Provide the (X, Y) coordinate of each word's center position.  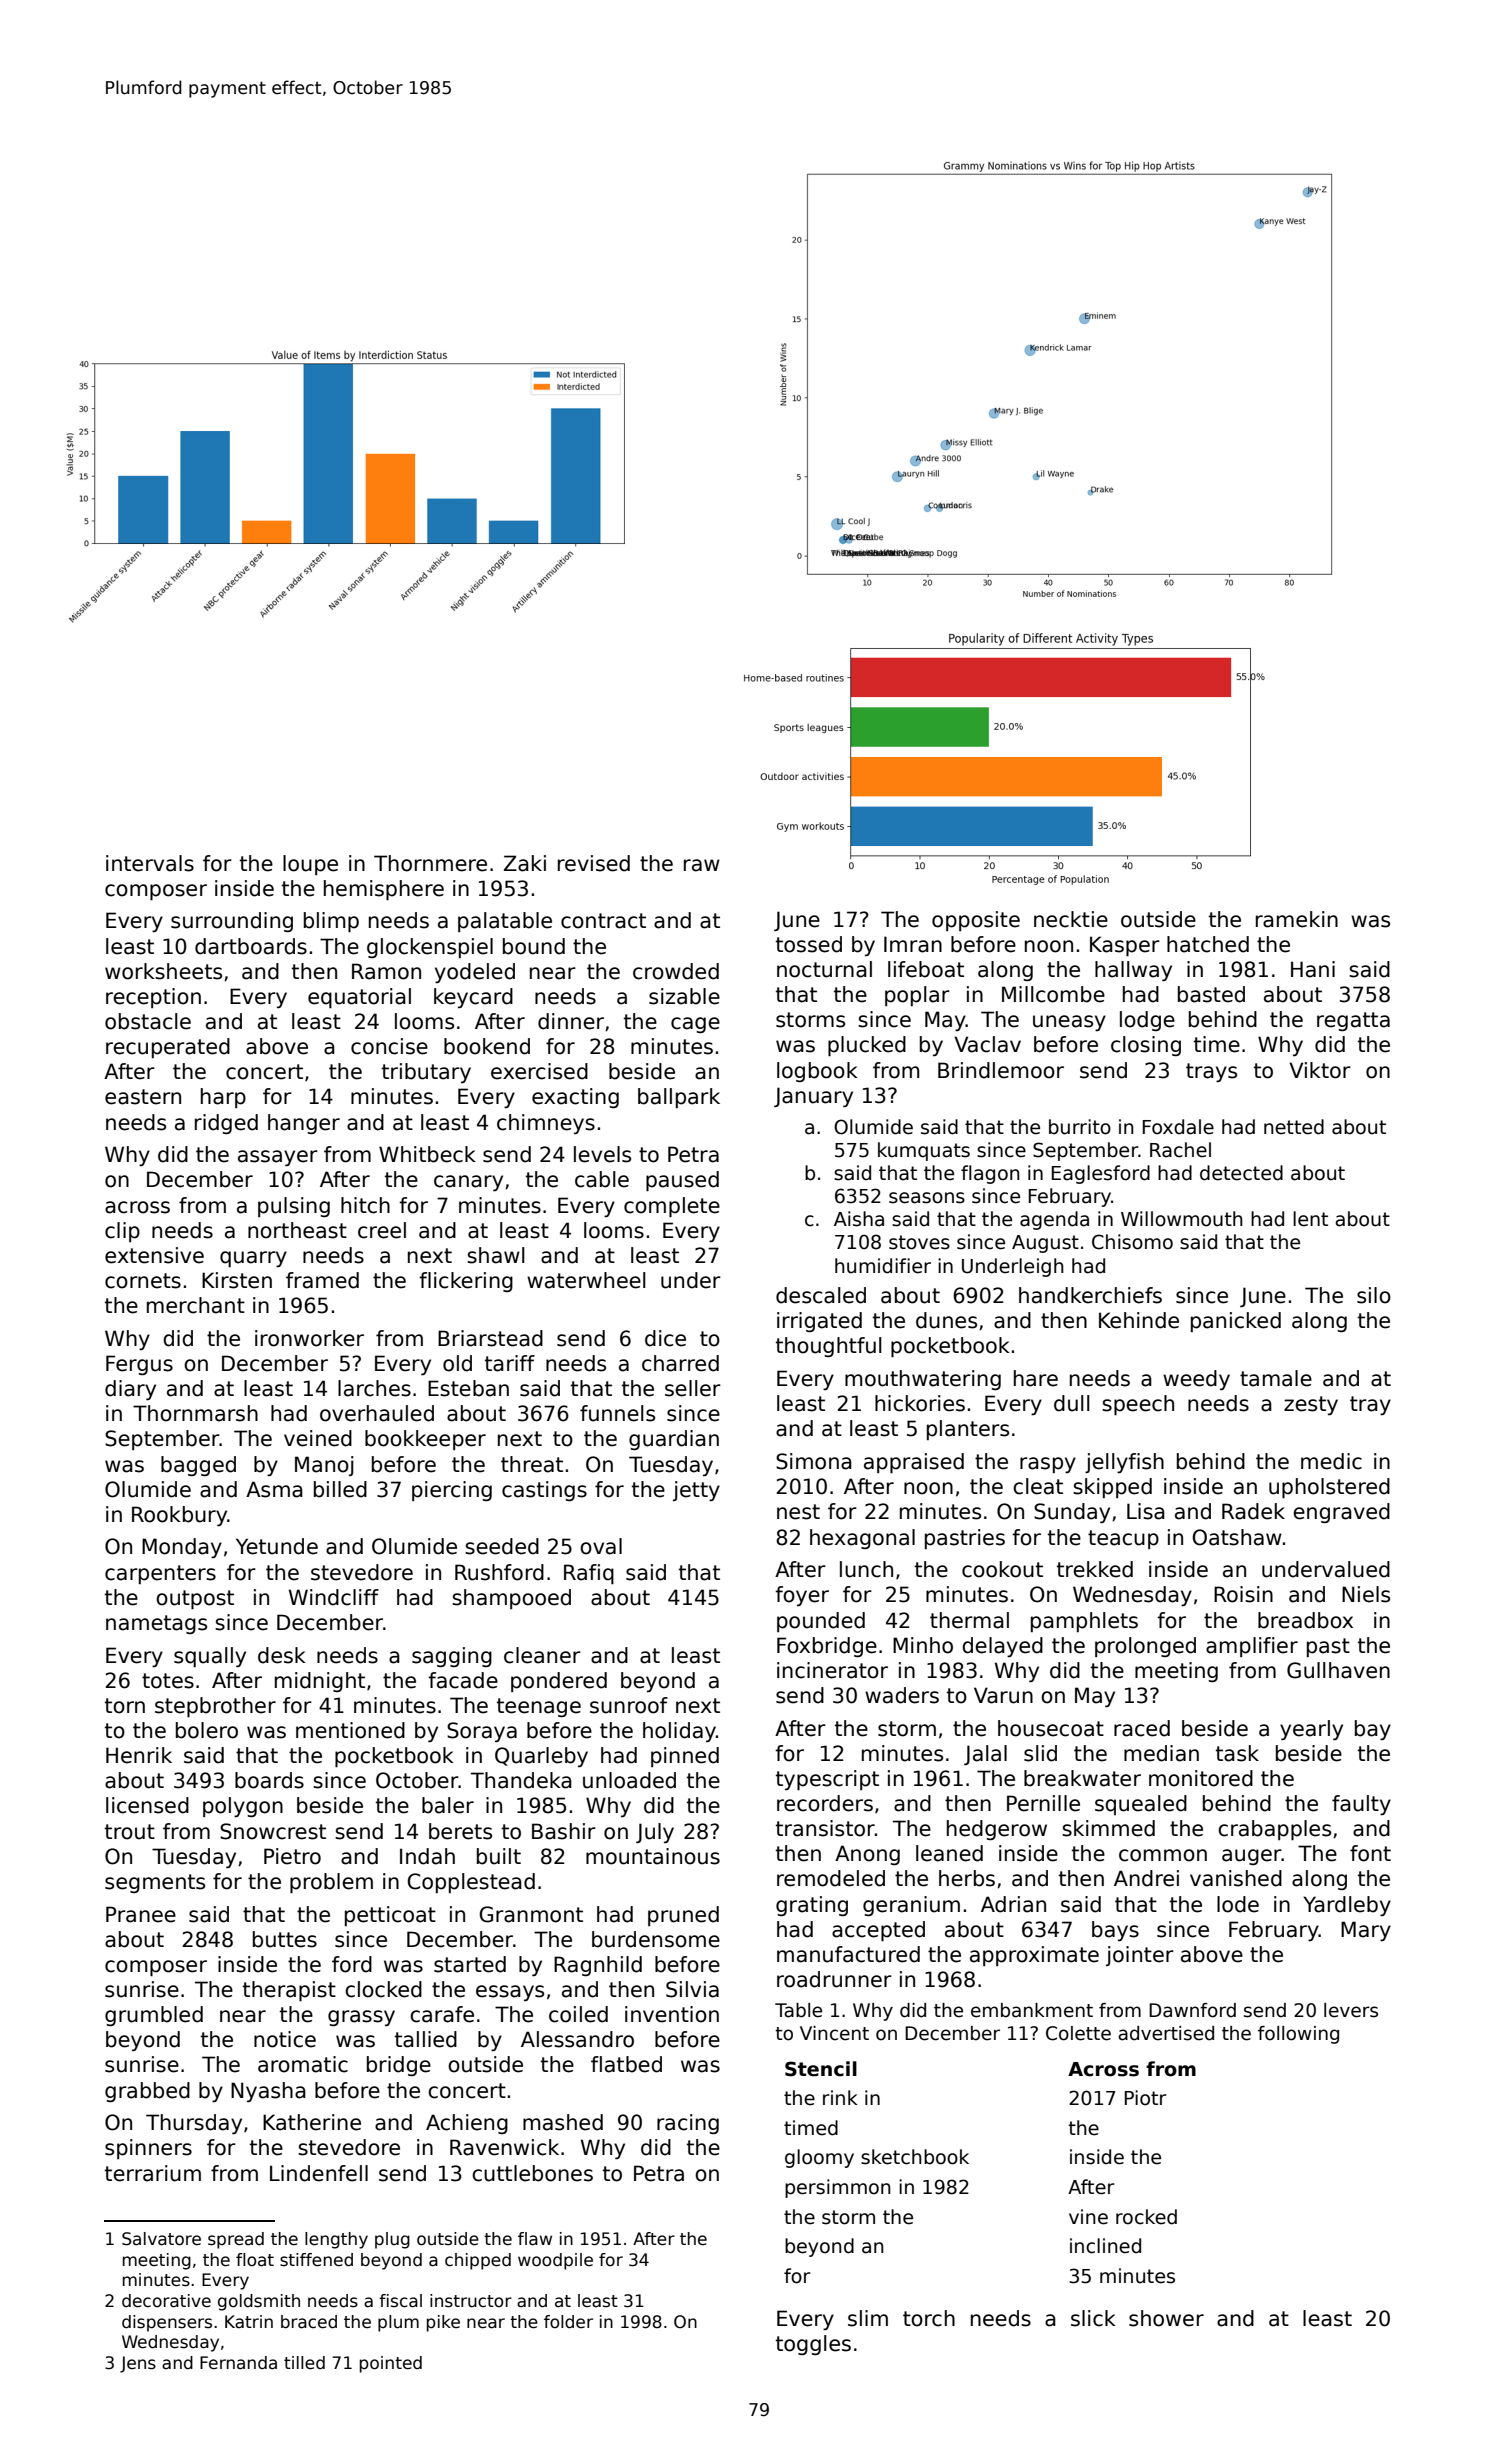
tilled (304, 2363)
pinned (685, 1757)
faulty (1361, 1805)
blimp (331, 922)
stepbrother (215, 1707)
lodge (1147, 1021)
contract (603, 921)
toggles (813, 2345)
